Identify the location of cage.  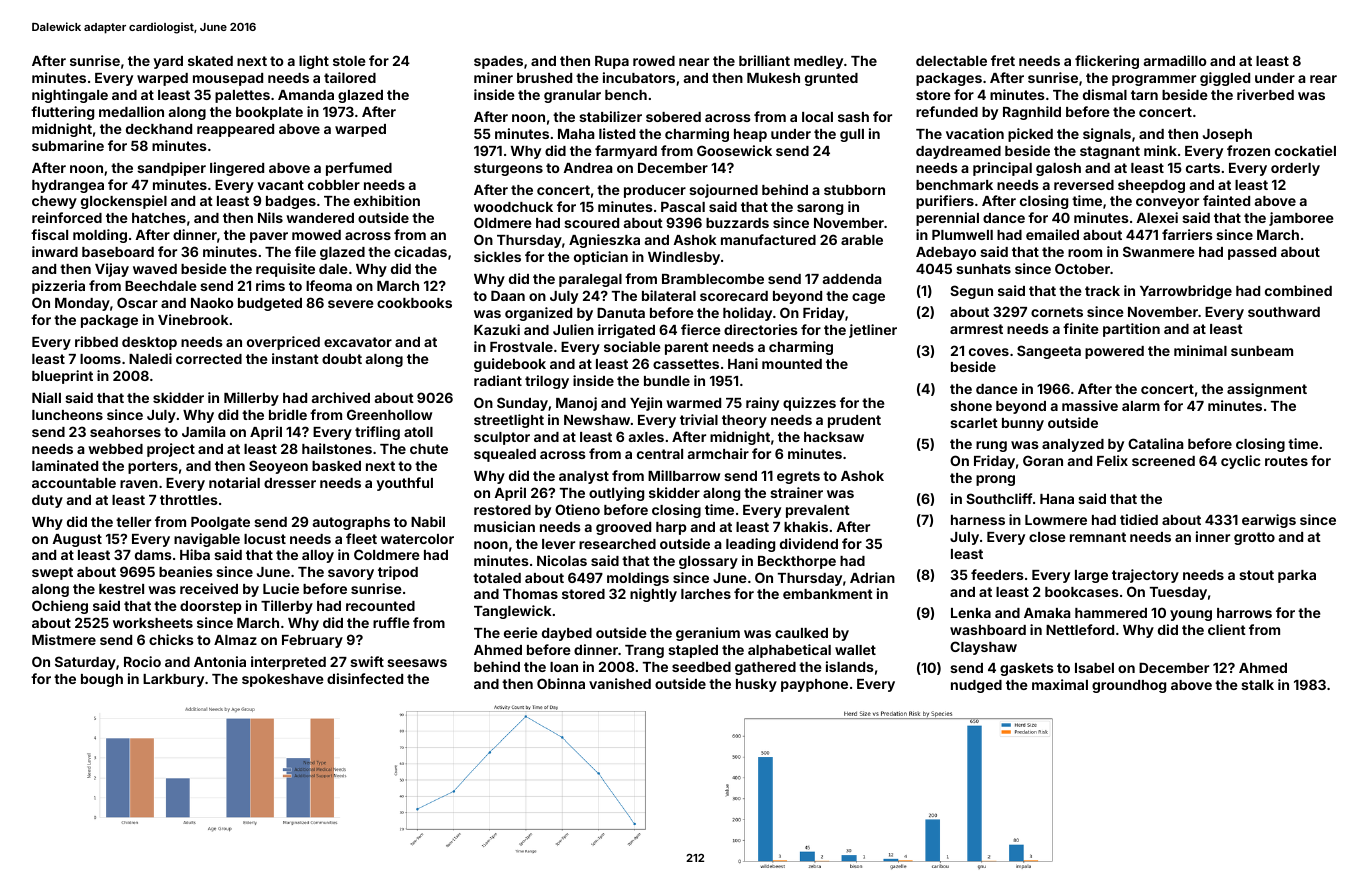
(868, 298).
